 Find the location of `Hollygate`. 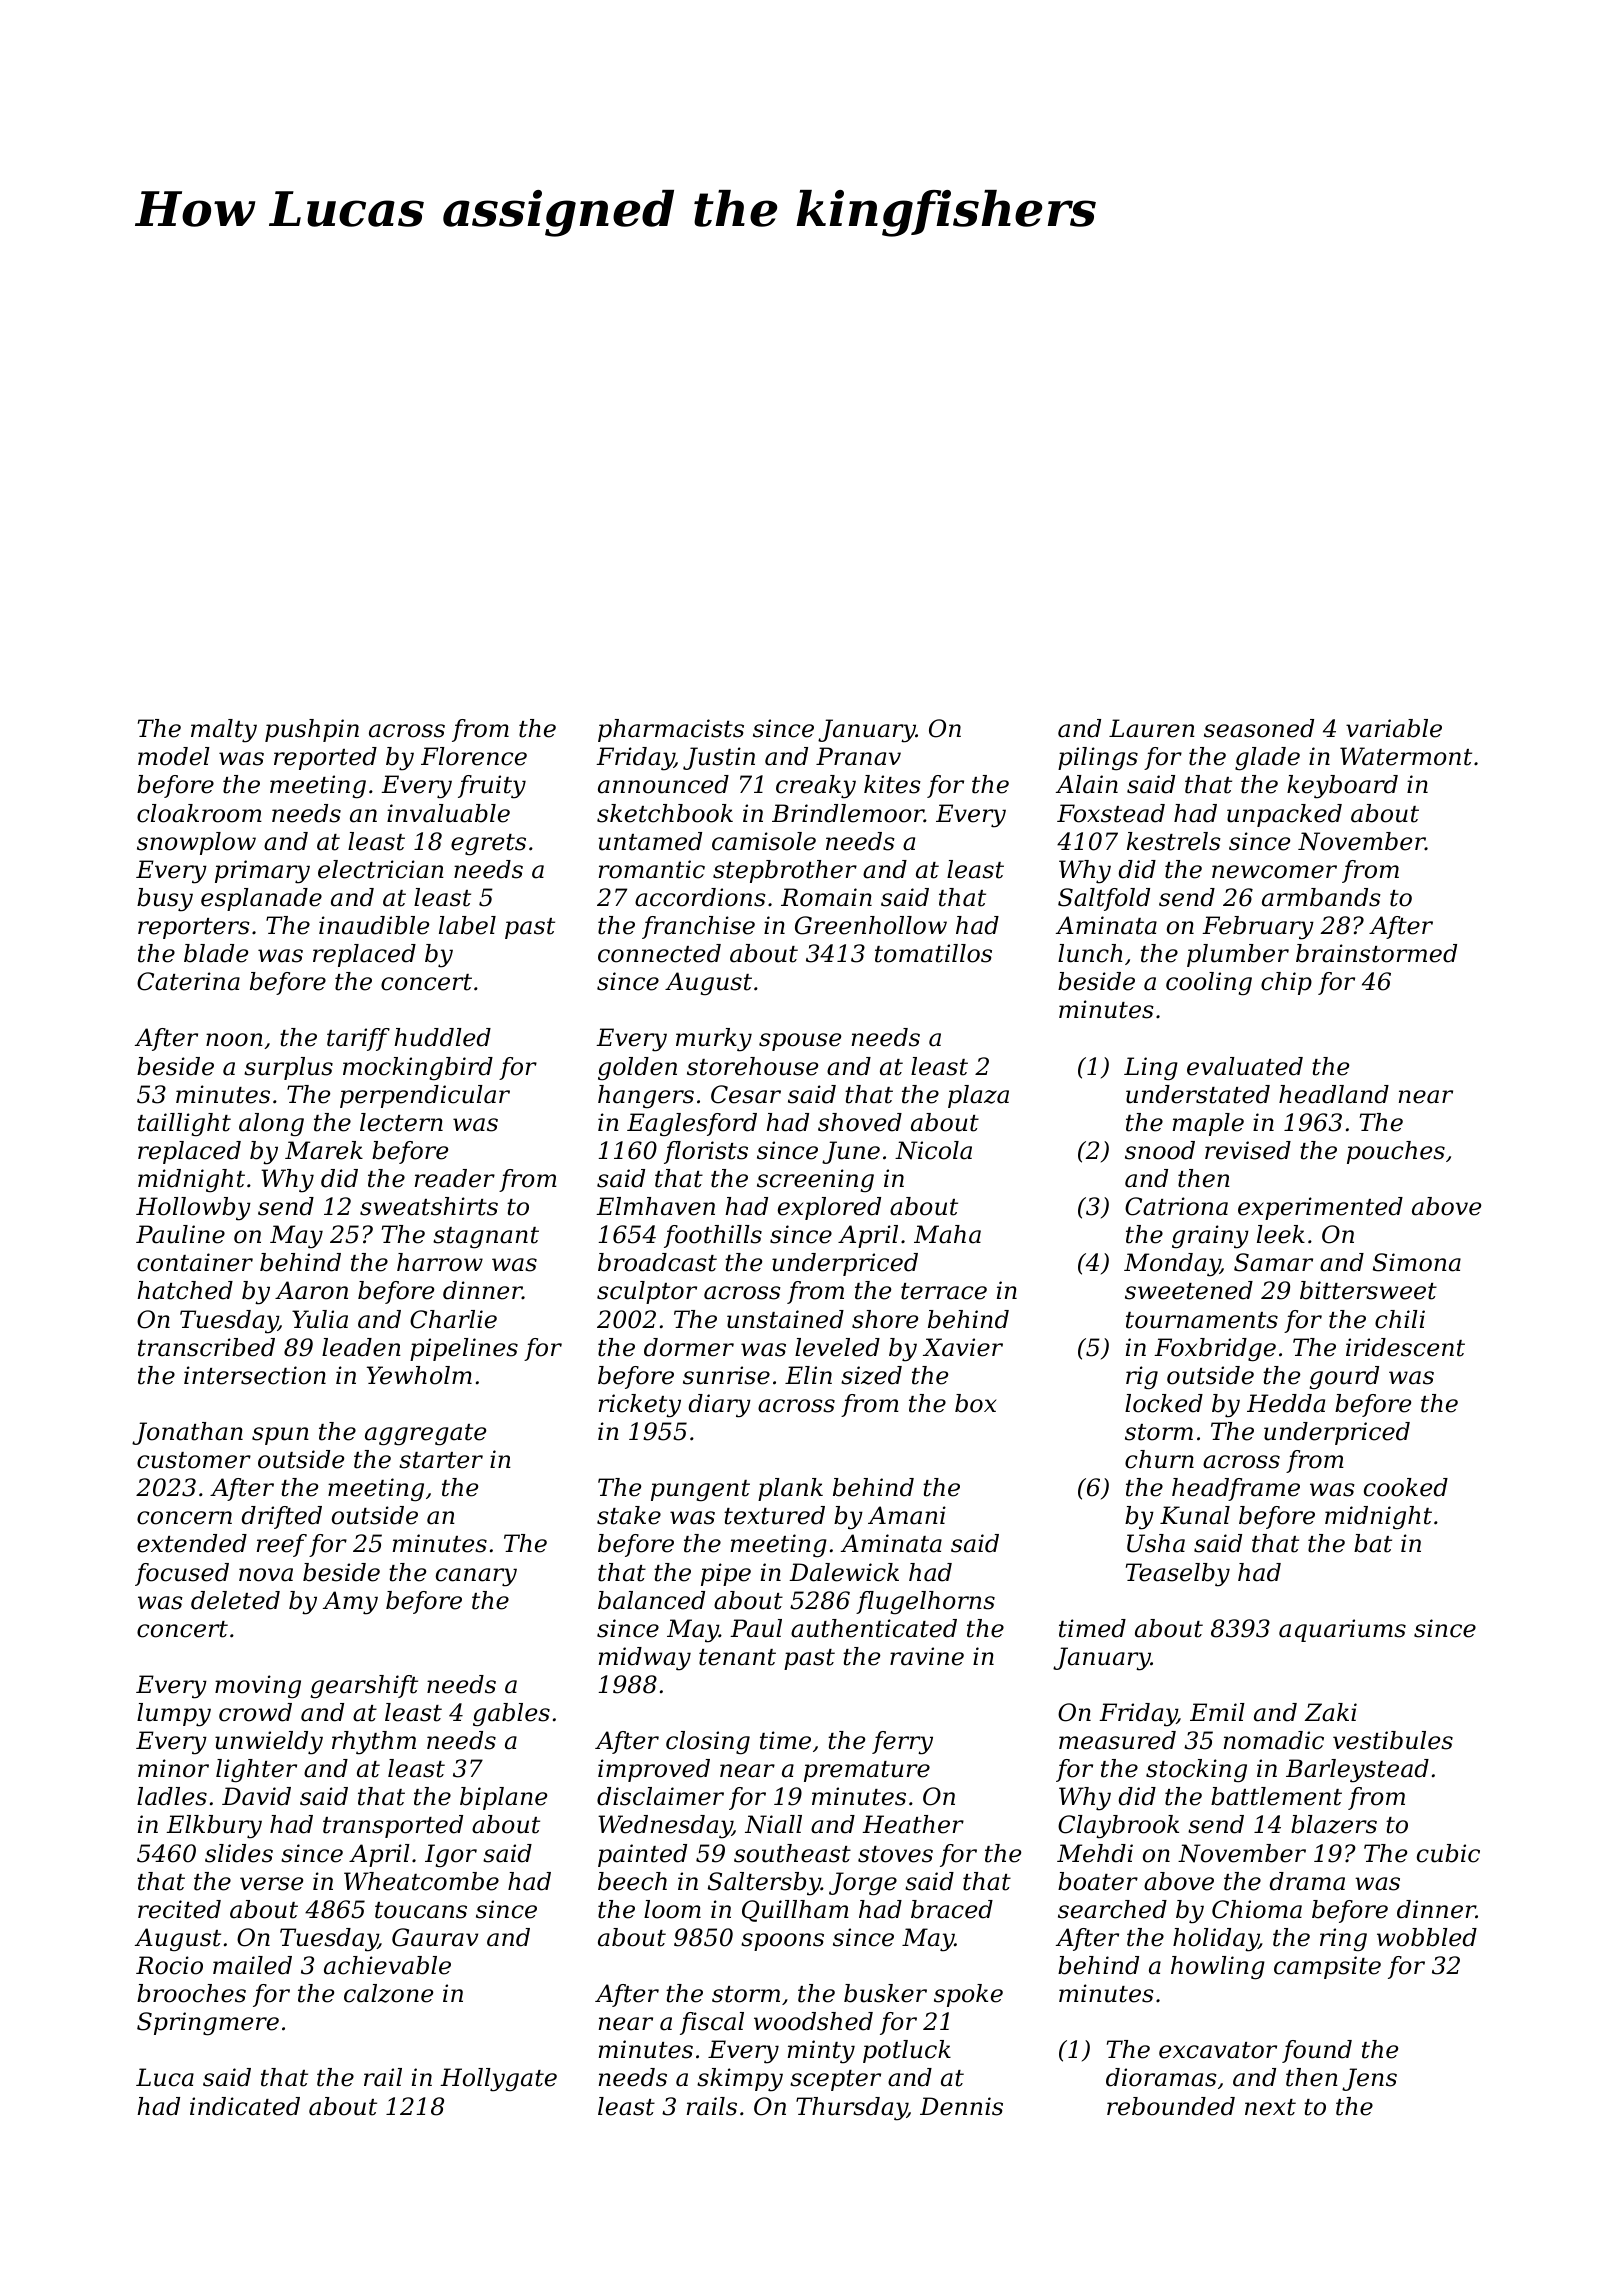

Hollygate is located at coordinates (498, 2080).
